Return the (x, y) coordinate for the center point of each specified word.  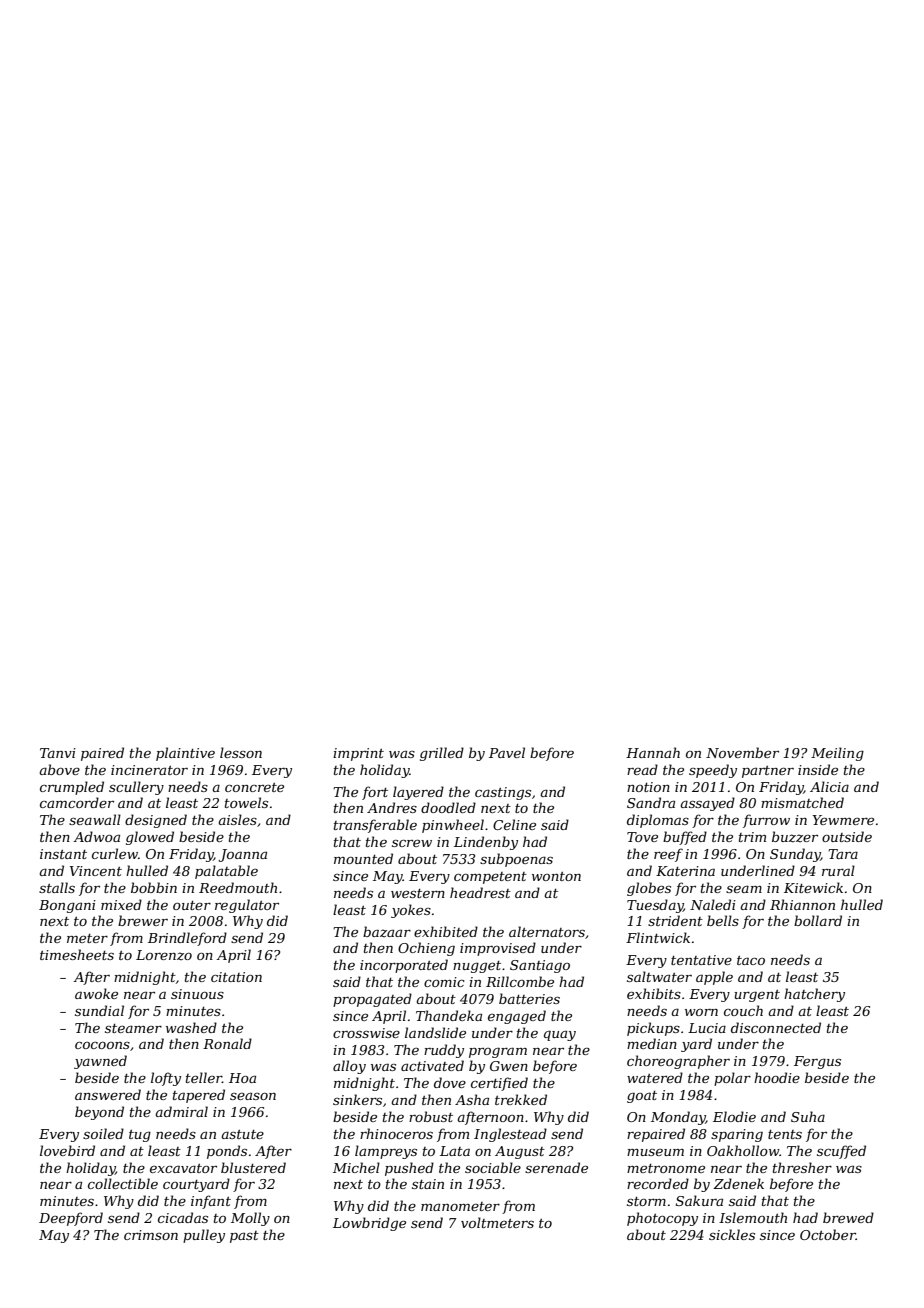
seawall (95, 819)
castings (503, 793)
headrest (480, 892)
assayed (707, 804)
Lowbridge (369, 1224)
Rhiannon (802, 904)
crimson (151, 1235)
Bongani (67, 906)
